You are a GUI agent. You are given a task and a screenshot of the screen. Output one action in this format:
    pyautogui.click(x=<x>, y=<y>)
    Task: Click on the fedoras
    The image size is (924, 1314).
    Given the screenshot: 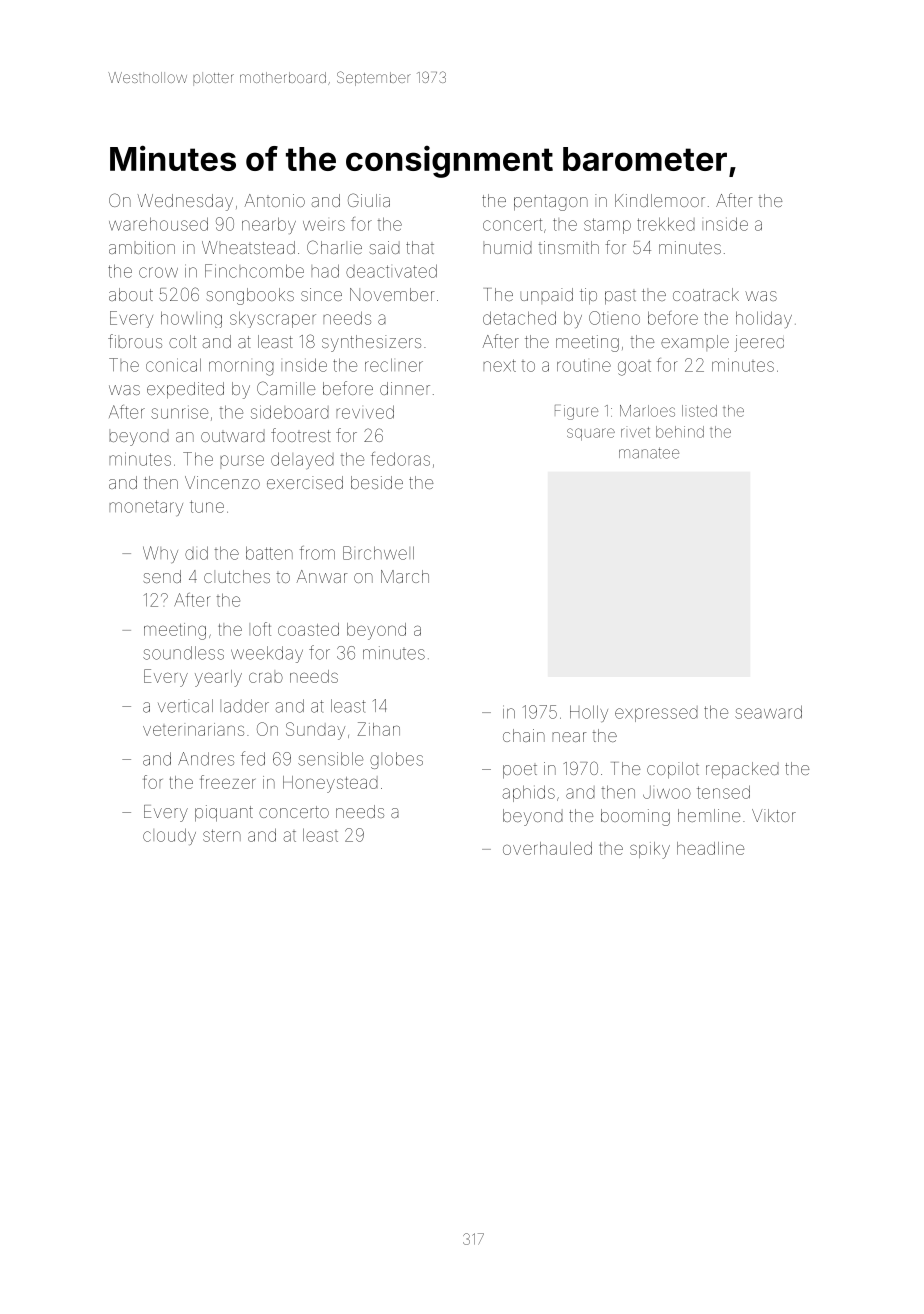 What is the action you would take?
    pyautogui.click(x=400, y=459)
